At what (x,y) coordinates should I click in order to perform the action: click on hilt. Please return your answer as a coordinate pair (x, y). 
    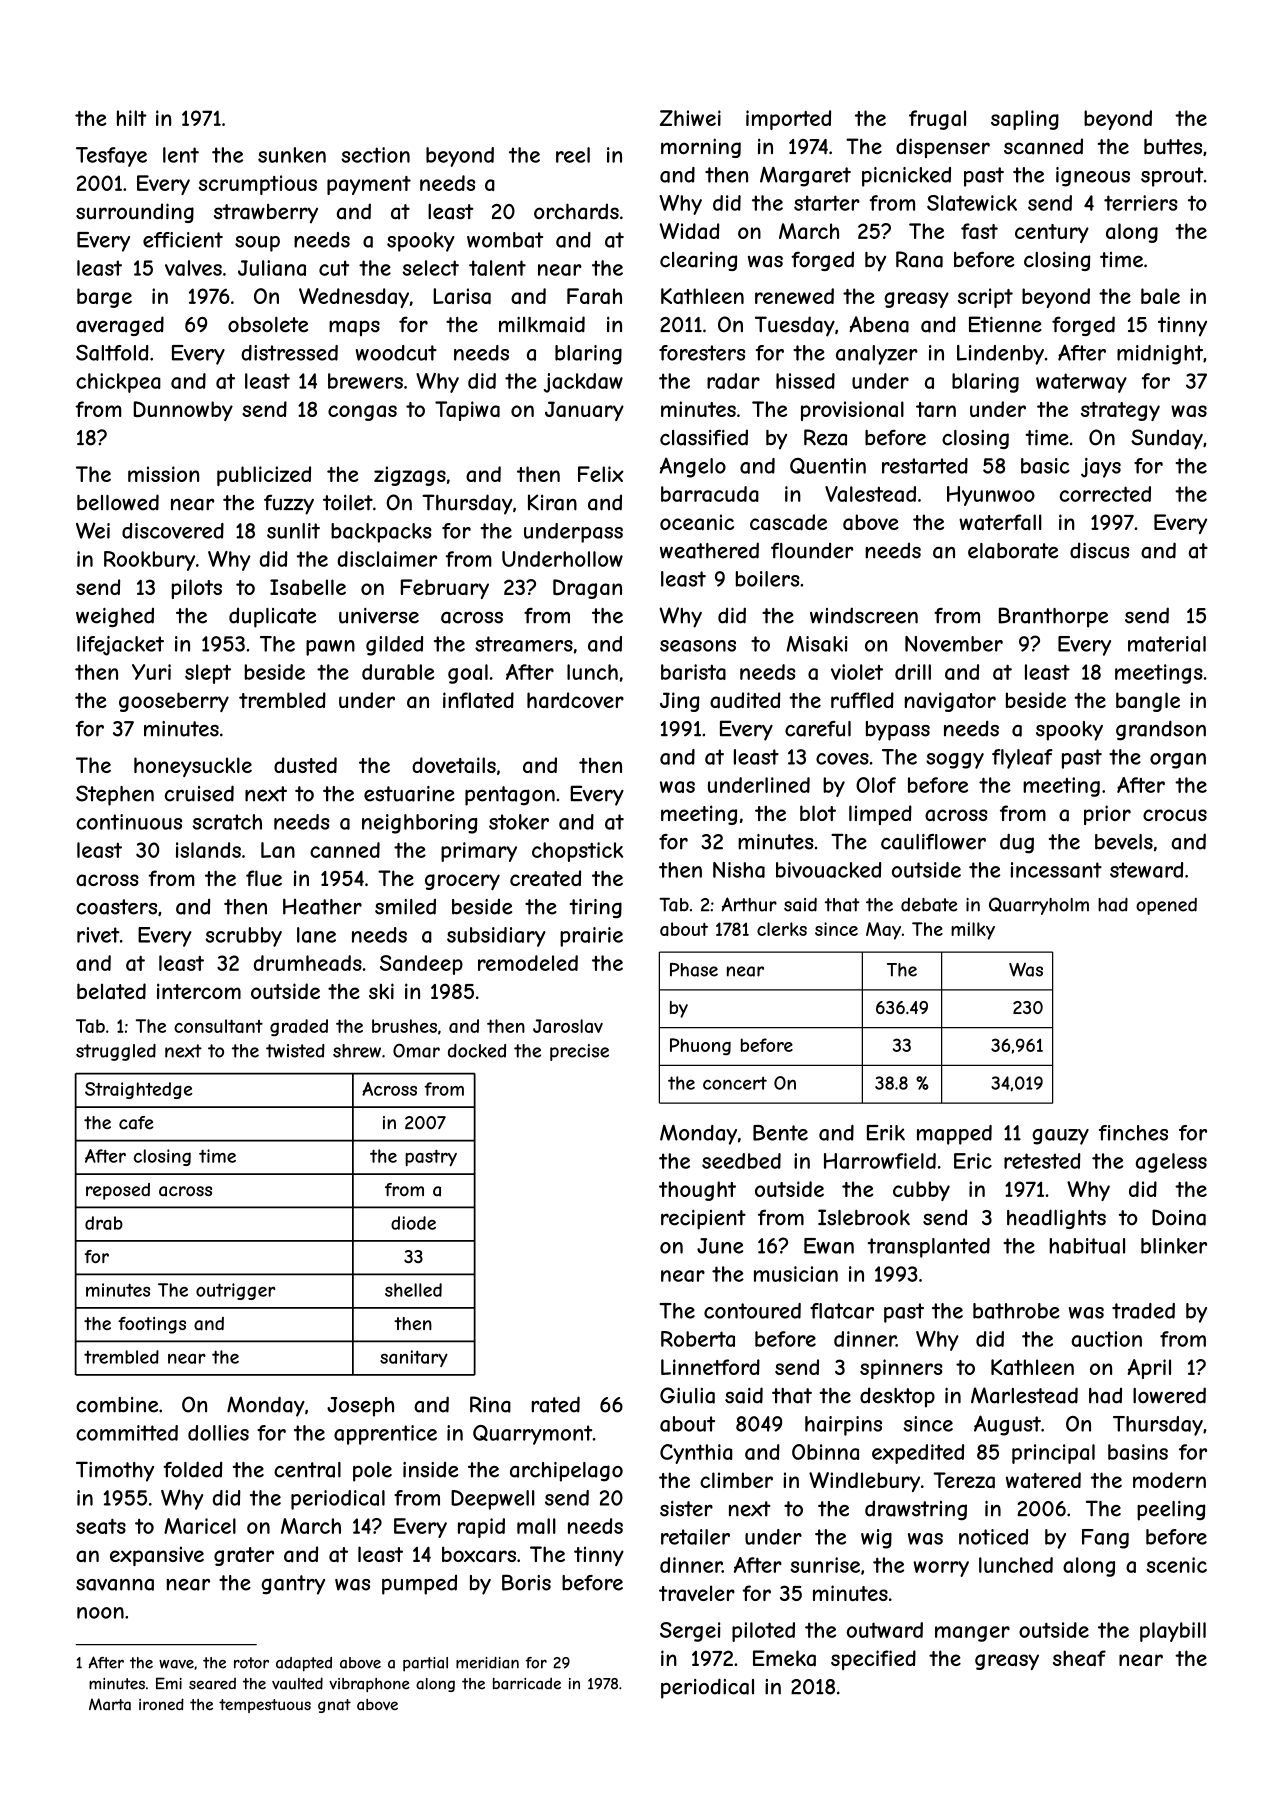
    Looking at the image, I should click on (132, 118).
